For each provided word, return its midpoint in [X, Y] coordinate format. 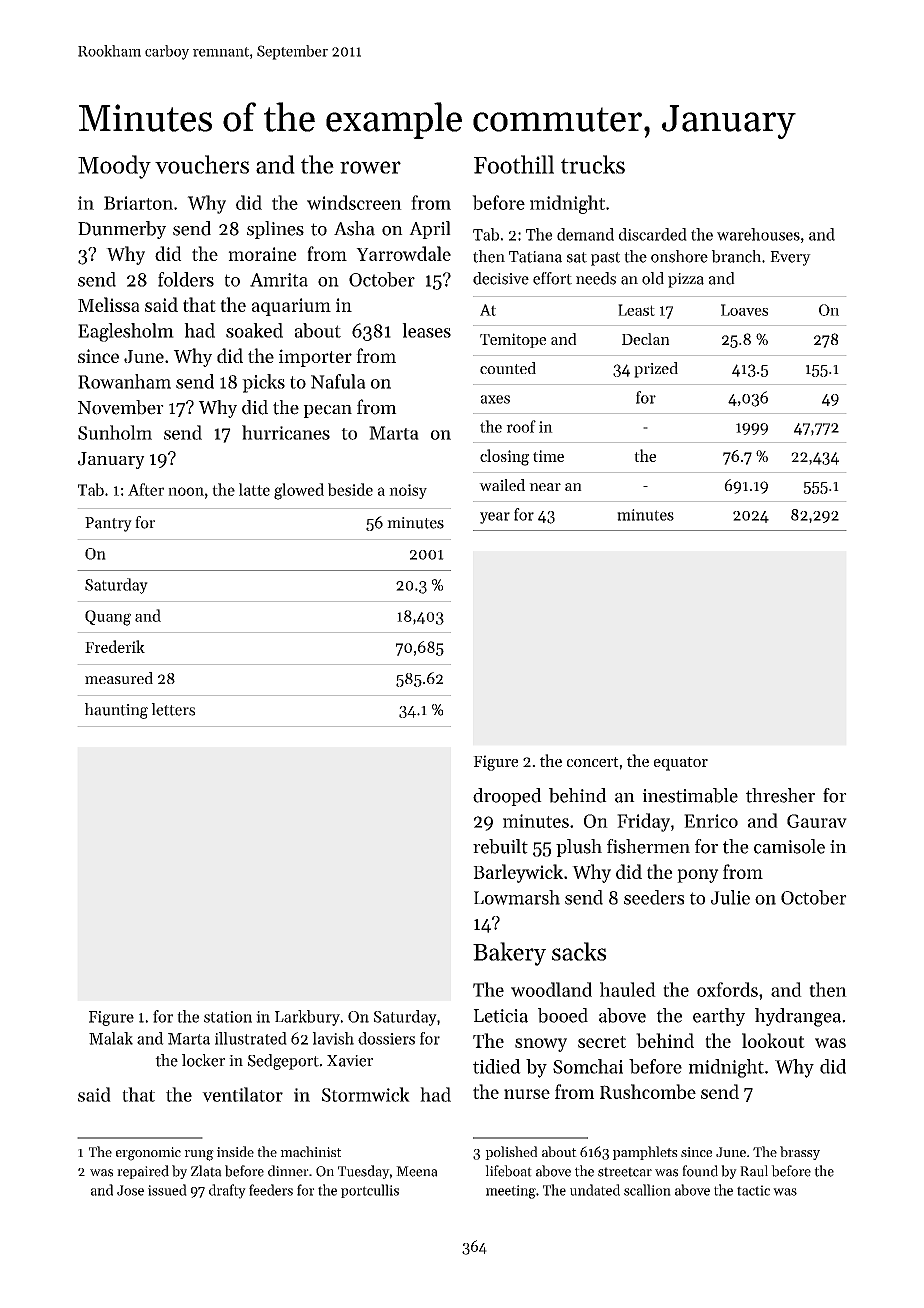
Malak [111, 1038]
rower [370, 167]
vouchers [202, 164]
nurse [527, 1094]
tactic [753, 1190]
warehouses [758, 234]
